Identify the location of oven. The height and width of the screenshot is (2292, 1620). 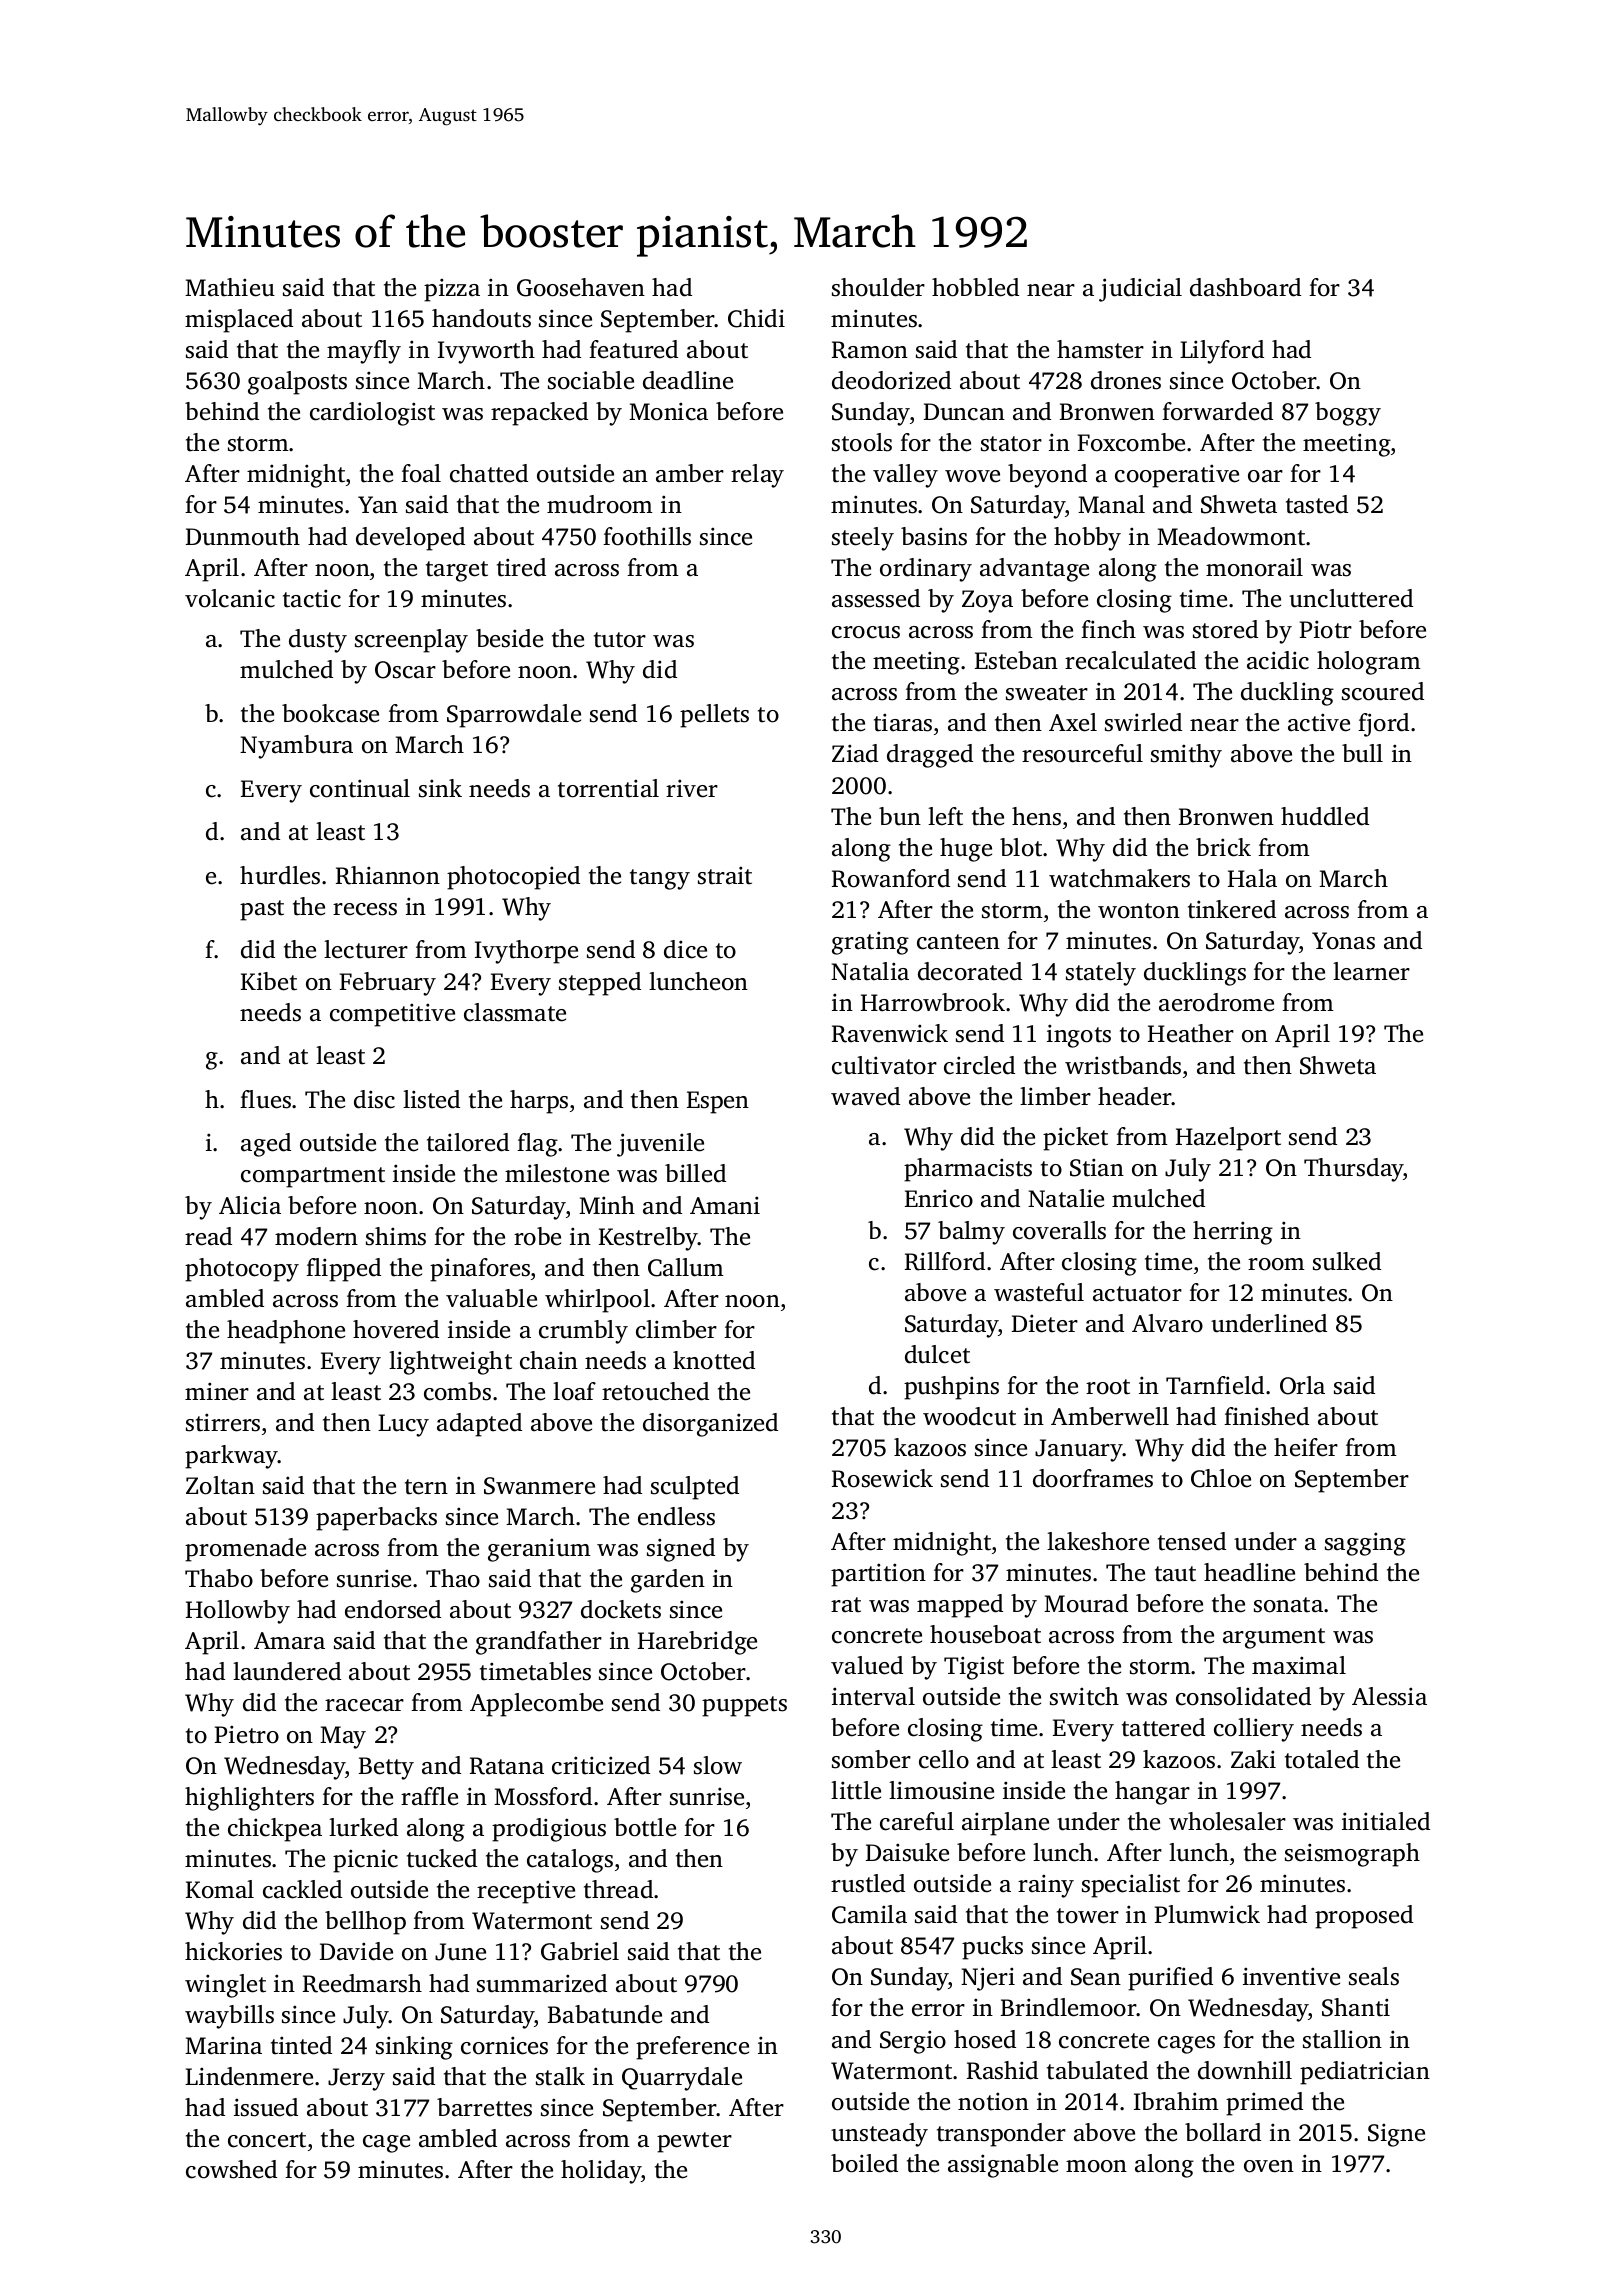
(1269, 2166).
